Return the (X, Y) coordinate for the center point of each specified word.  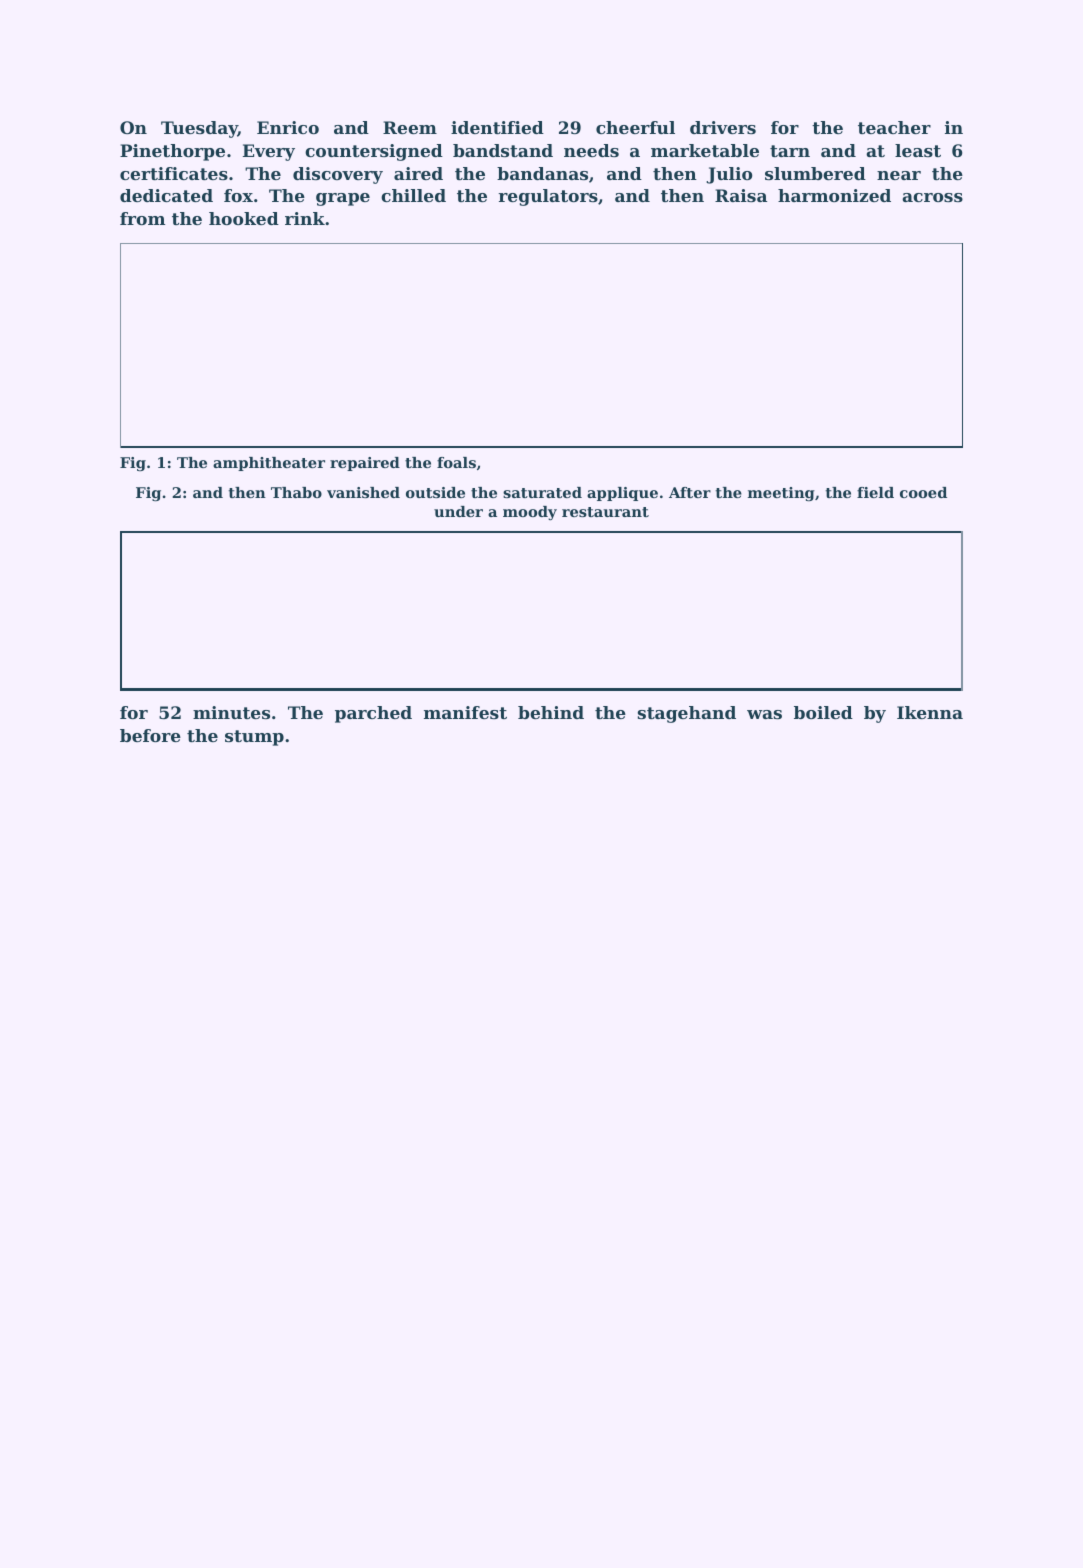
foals (456, 462)
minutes (231, 712)
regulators (548, 197)
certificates (174, 173)
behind (551, 712)
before (150, 735)
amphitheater (269, 464)
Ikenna (930, 712)
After (690, 492)
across (932, 197)
